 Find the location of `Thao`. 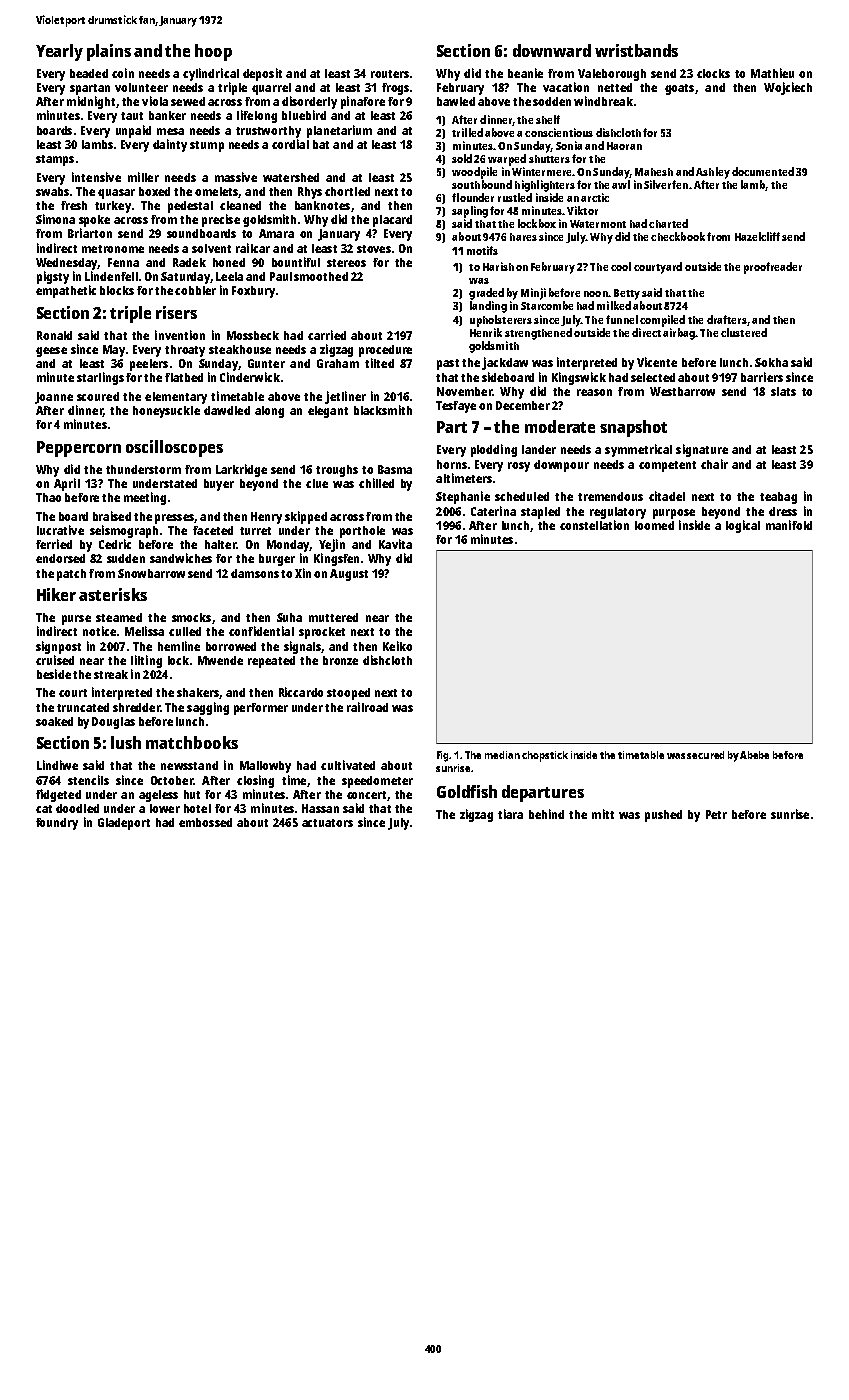

Thao is located at coordinates (48, 497).
